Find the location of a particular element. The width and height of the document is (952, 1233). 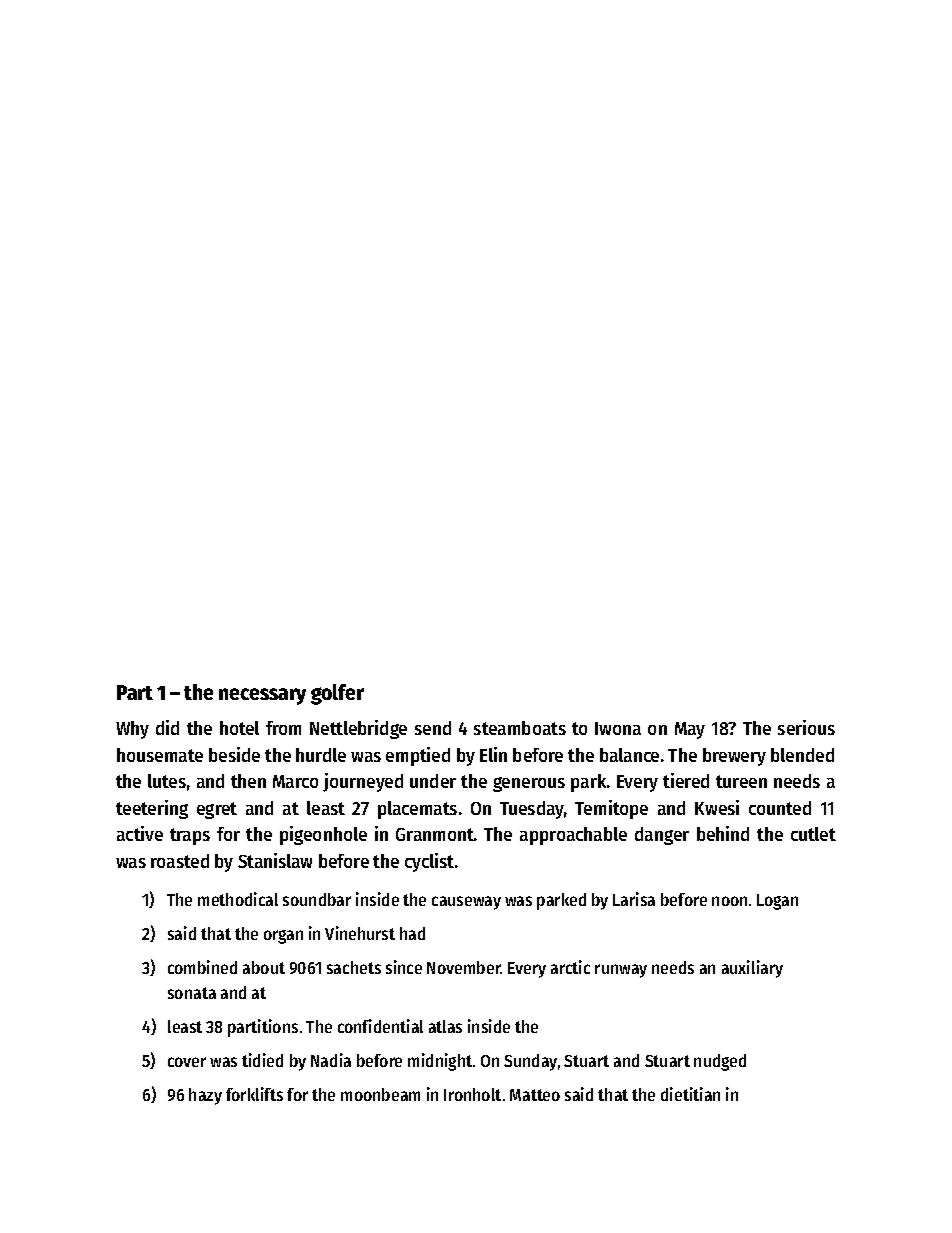

Why is located at coordinates (132, 730).
